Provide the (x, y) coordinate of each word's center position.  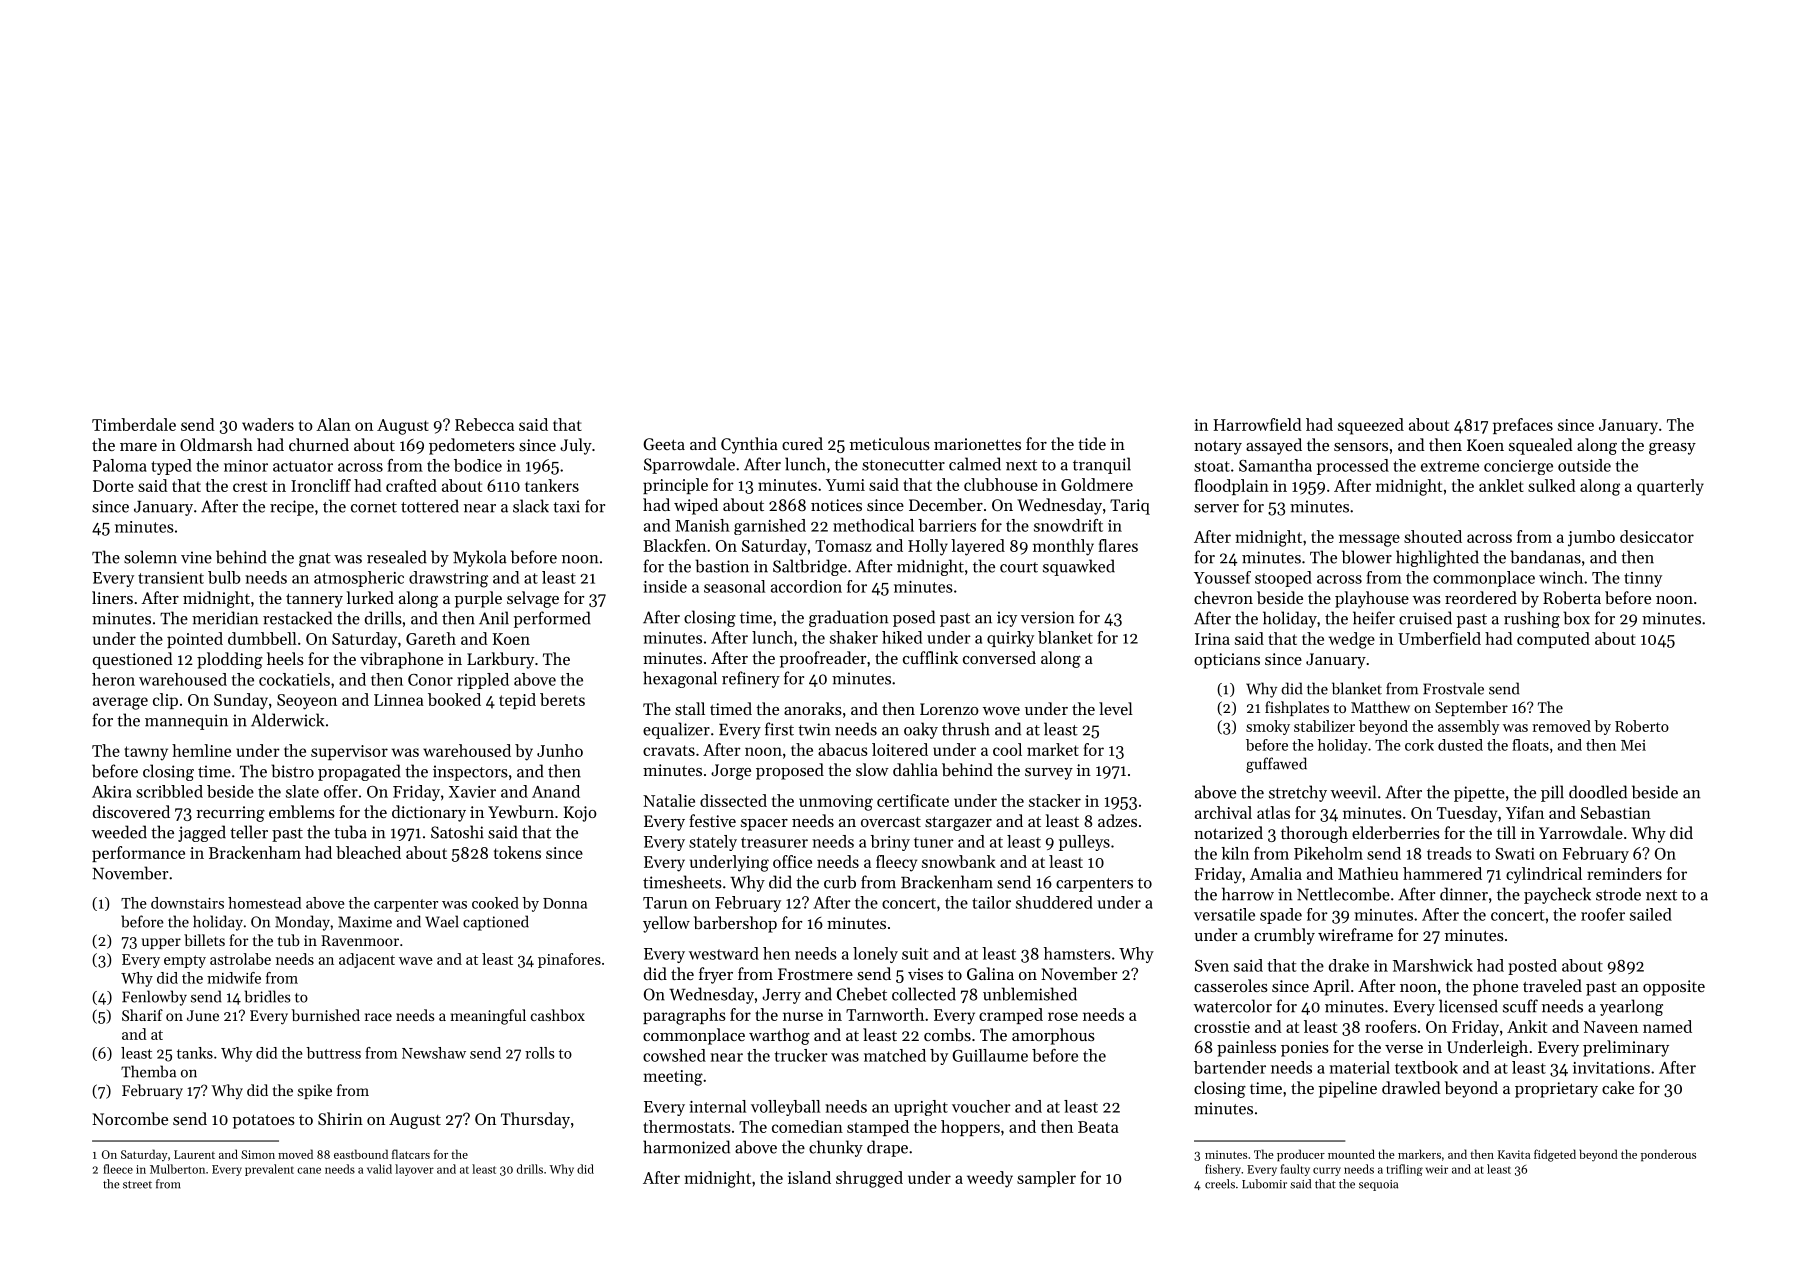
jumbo (1591, 538)
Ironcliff (321, 485)
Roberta (1572, 597)
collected (924, 994)
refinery (751, 679)
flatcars (411, 1154)
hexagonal (680, 679)
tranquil (1102, 465)
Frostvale (1453, 688)
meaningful (488, 1017)
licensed (1468, 1006)
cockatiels (294, 679)
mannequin (186, 722)
